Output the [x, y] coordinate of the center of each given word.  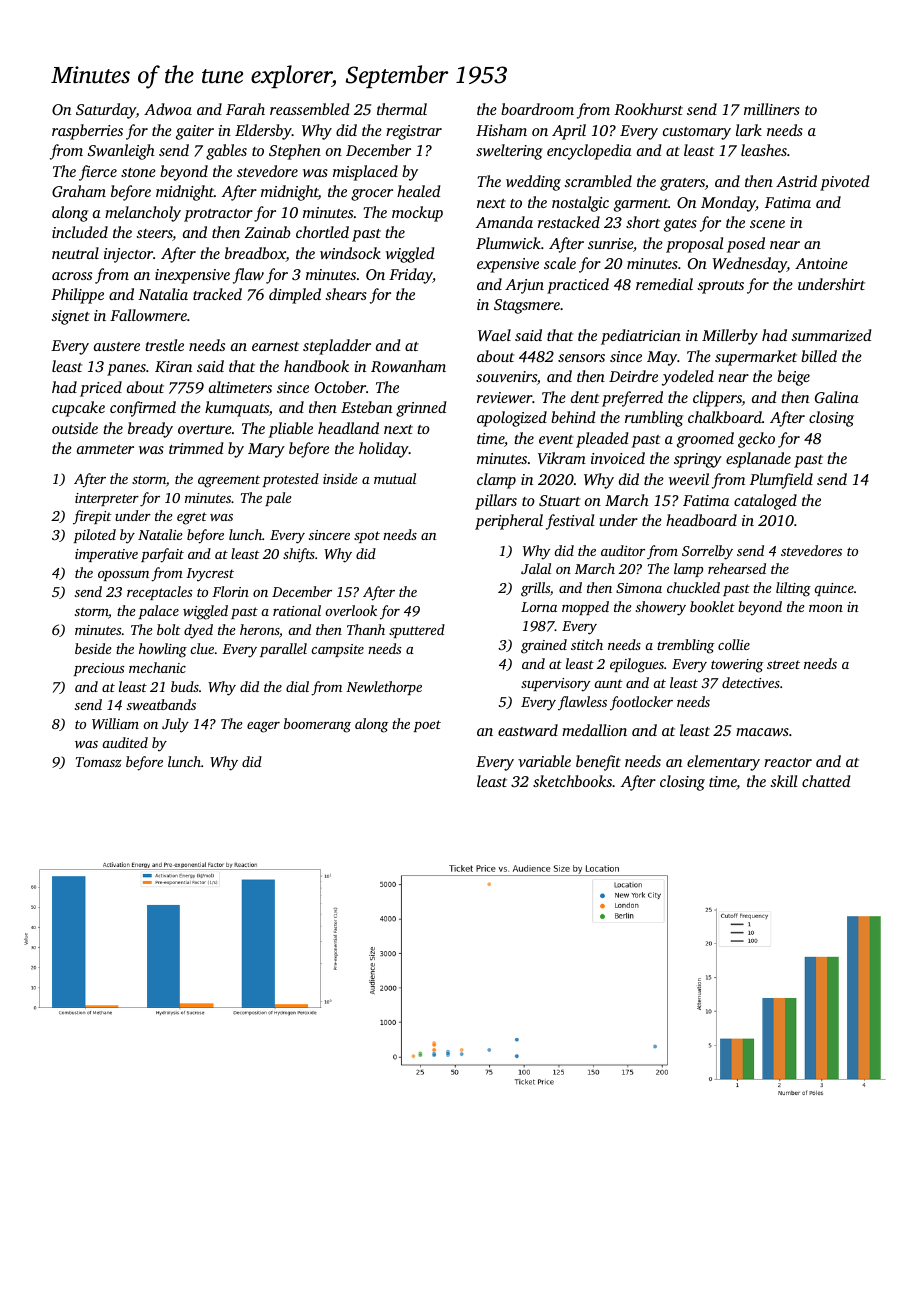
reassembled [310, 109]
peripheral [509, 522]
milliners [772, 109]
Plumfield [781, 481]
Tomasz [99, 762]
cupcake [78, 409]
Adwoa [168, 109]
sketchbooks [572, 781]
